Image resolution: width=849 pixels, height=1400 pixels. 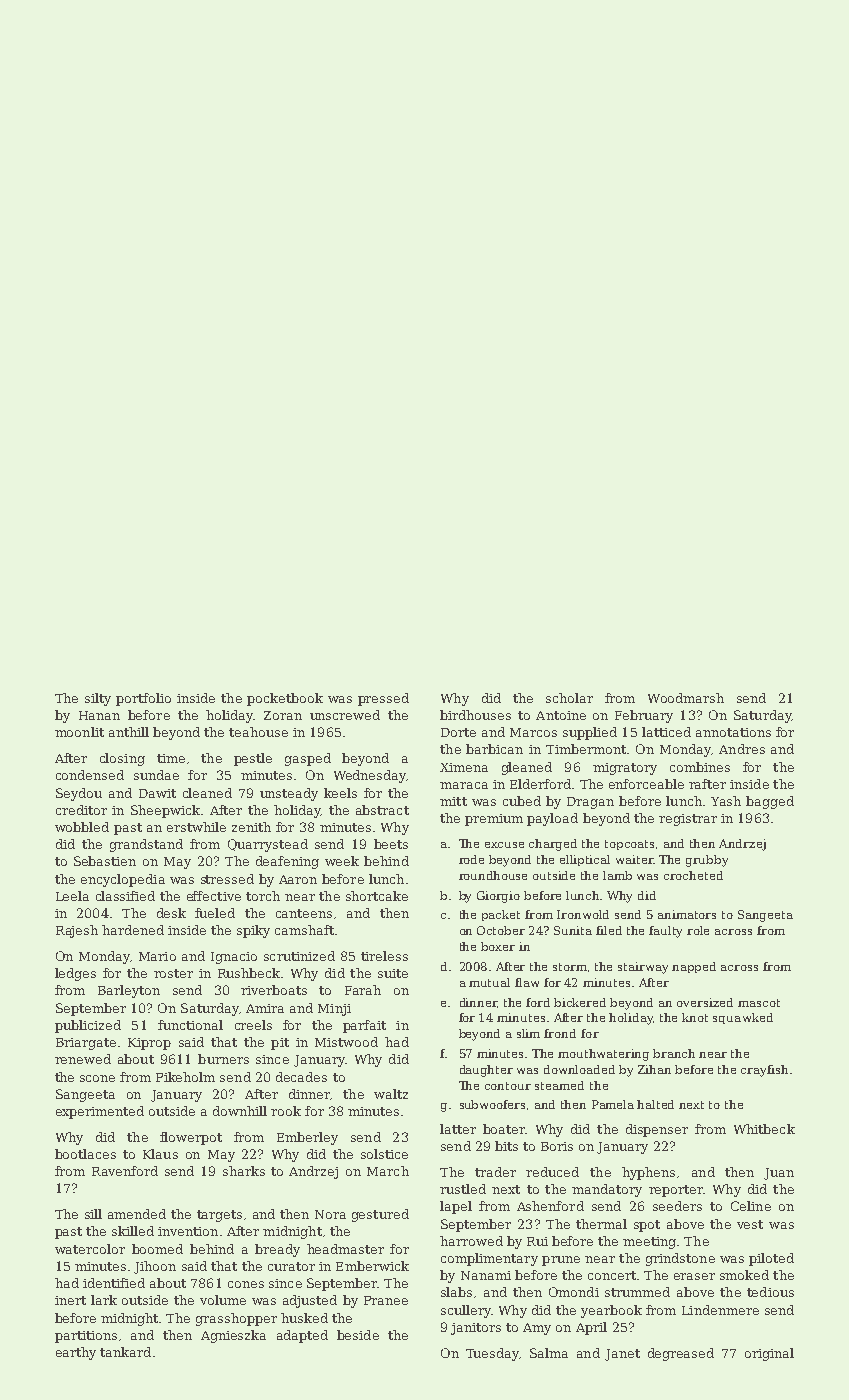 What do you see at coordinates (97, 1078) in the screenshot?
I see `scone` at bounding box center [97, 1078].
